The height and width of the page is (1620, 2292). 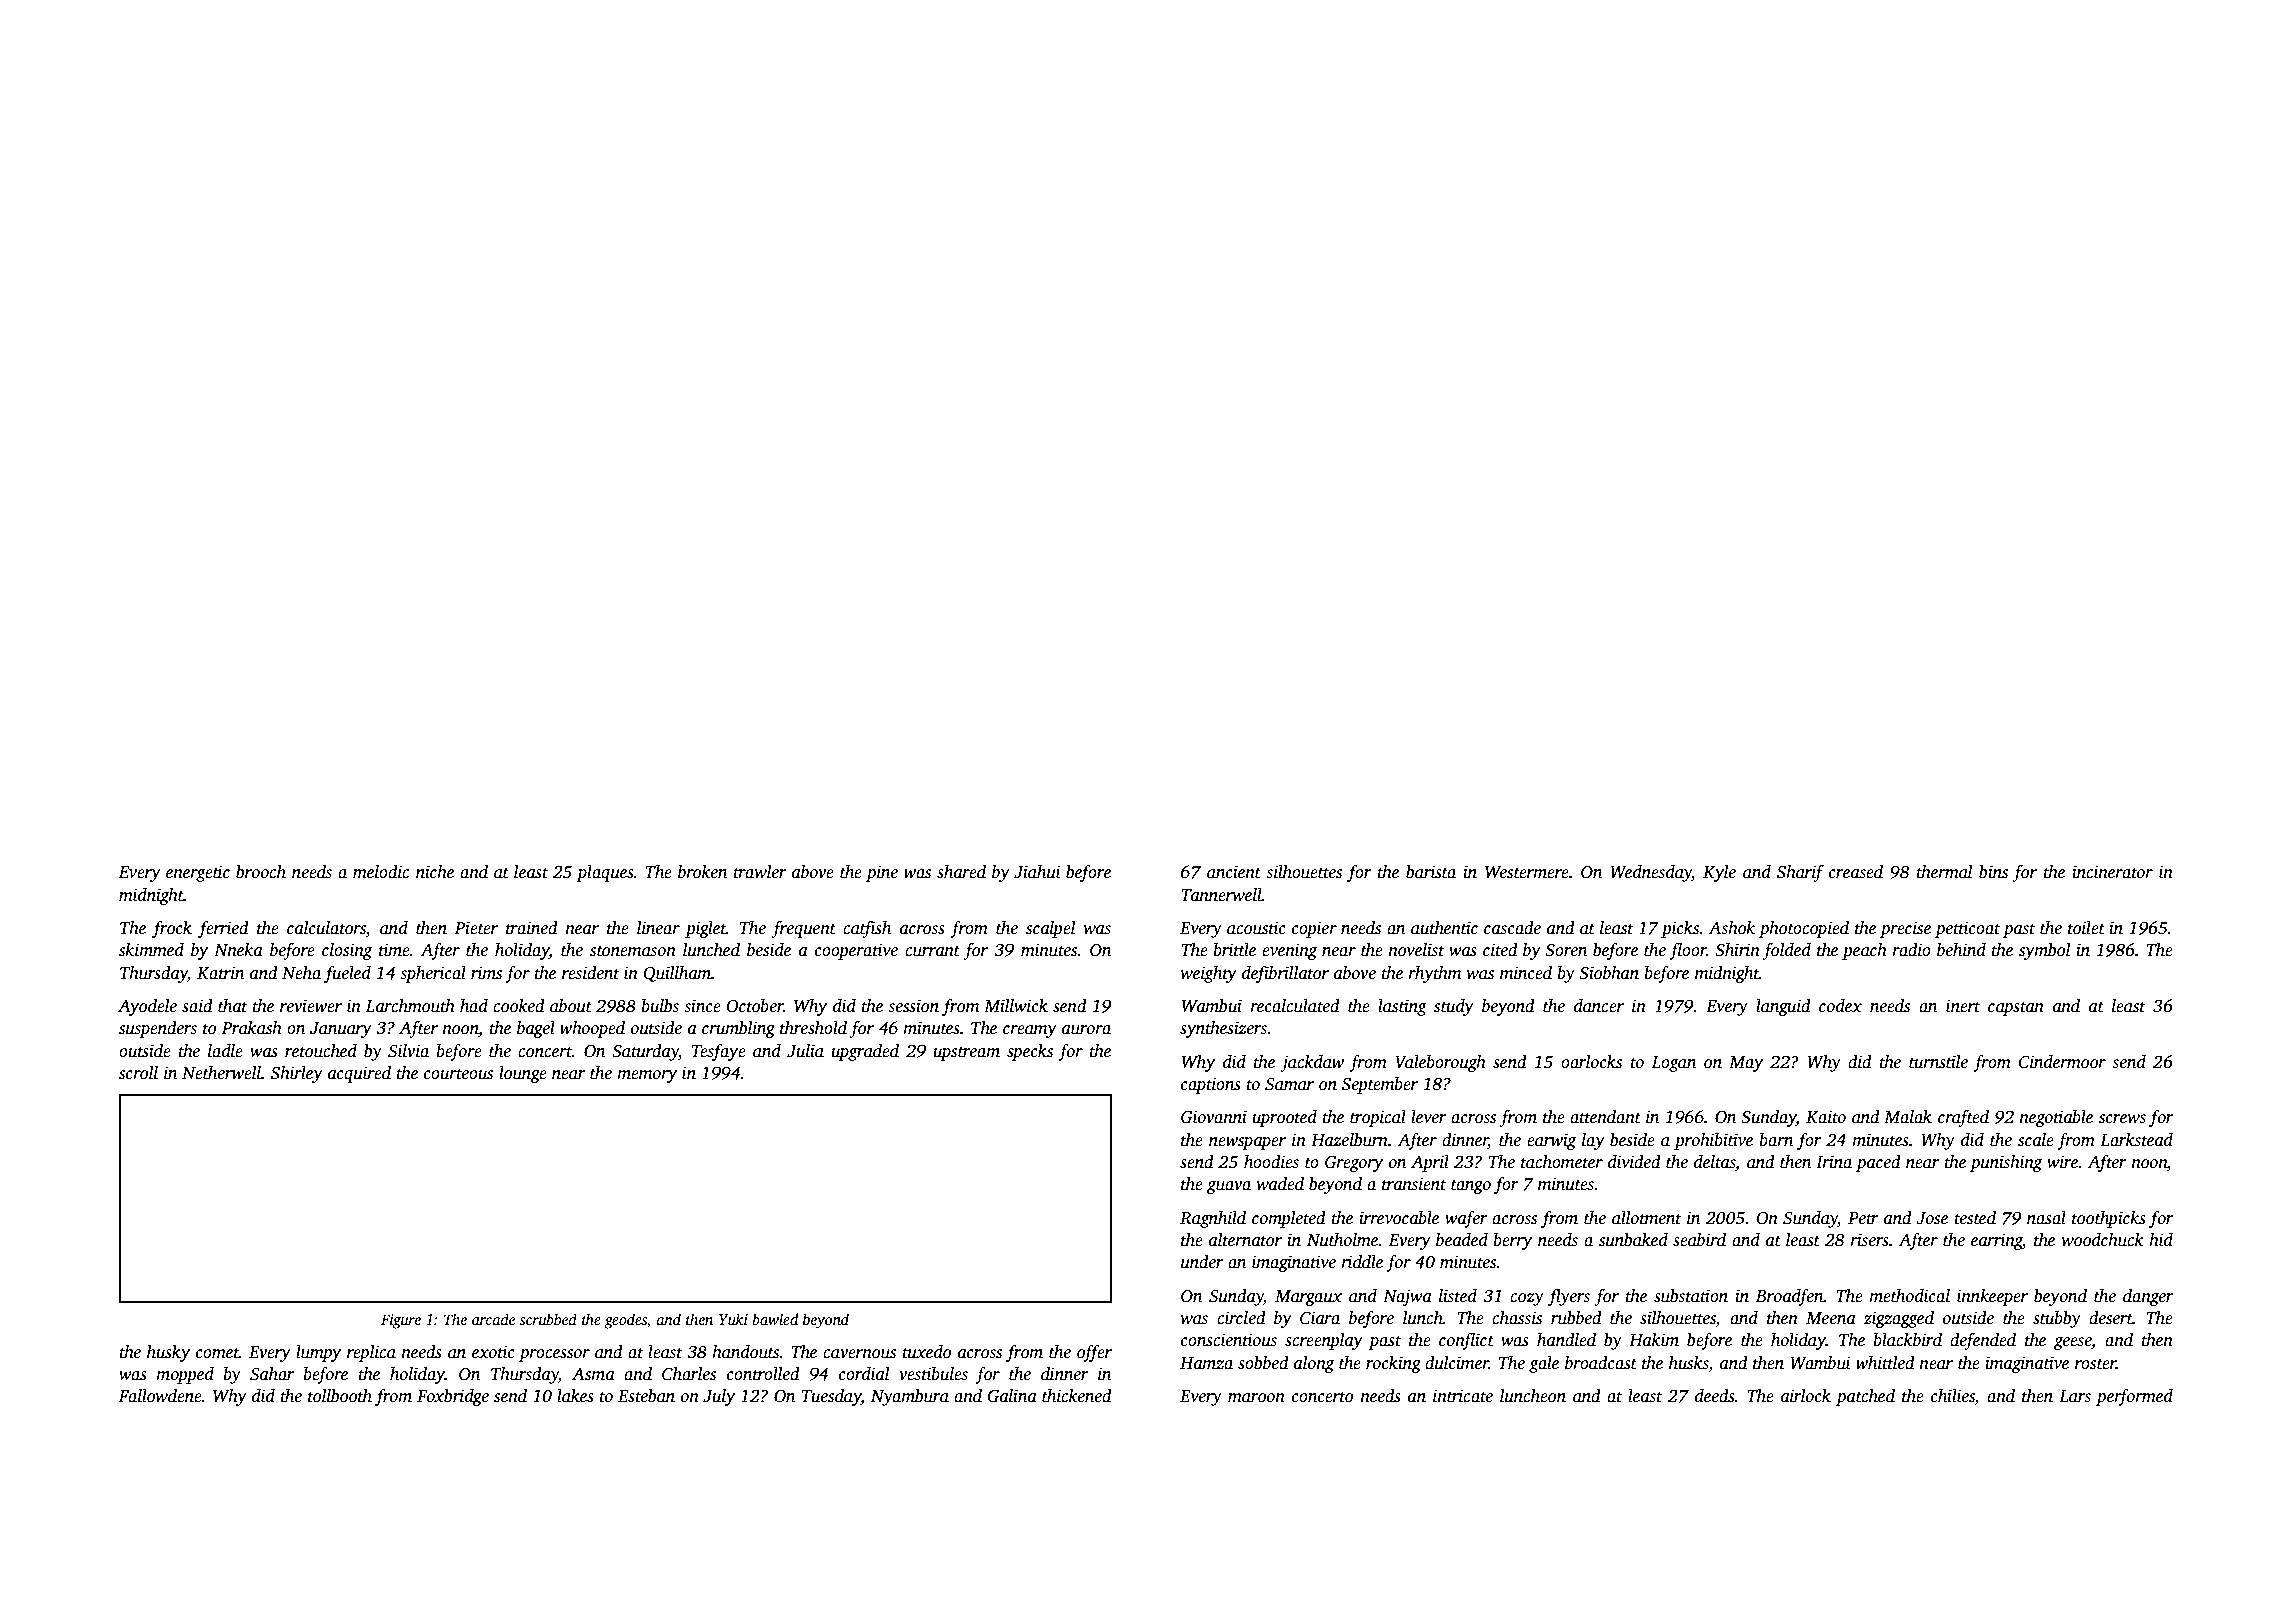 I want to click on ancient, so click(x=1234, y=872).
